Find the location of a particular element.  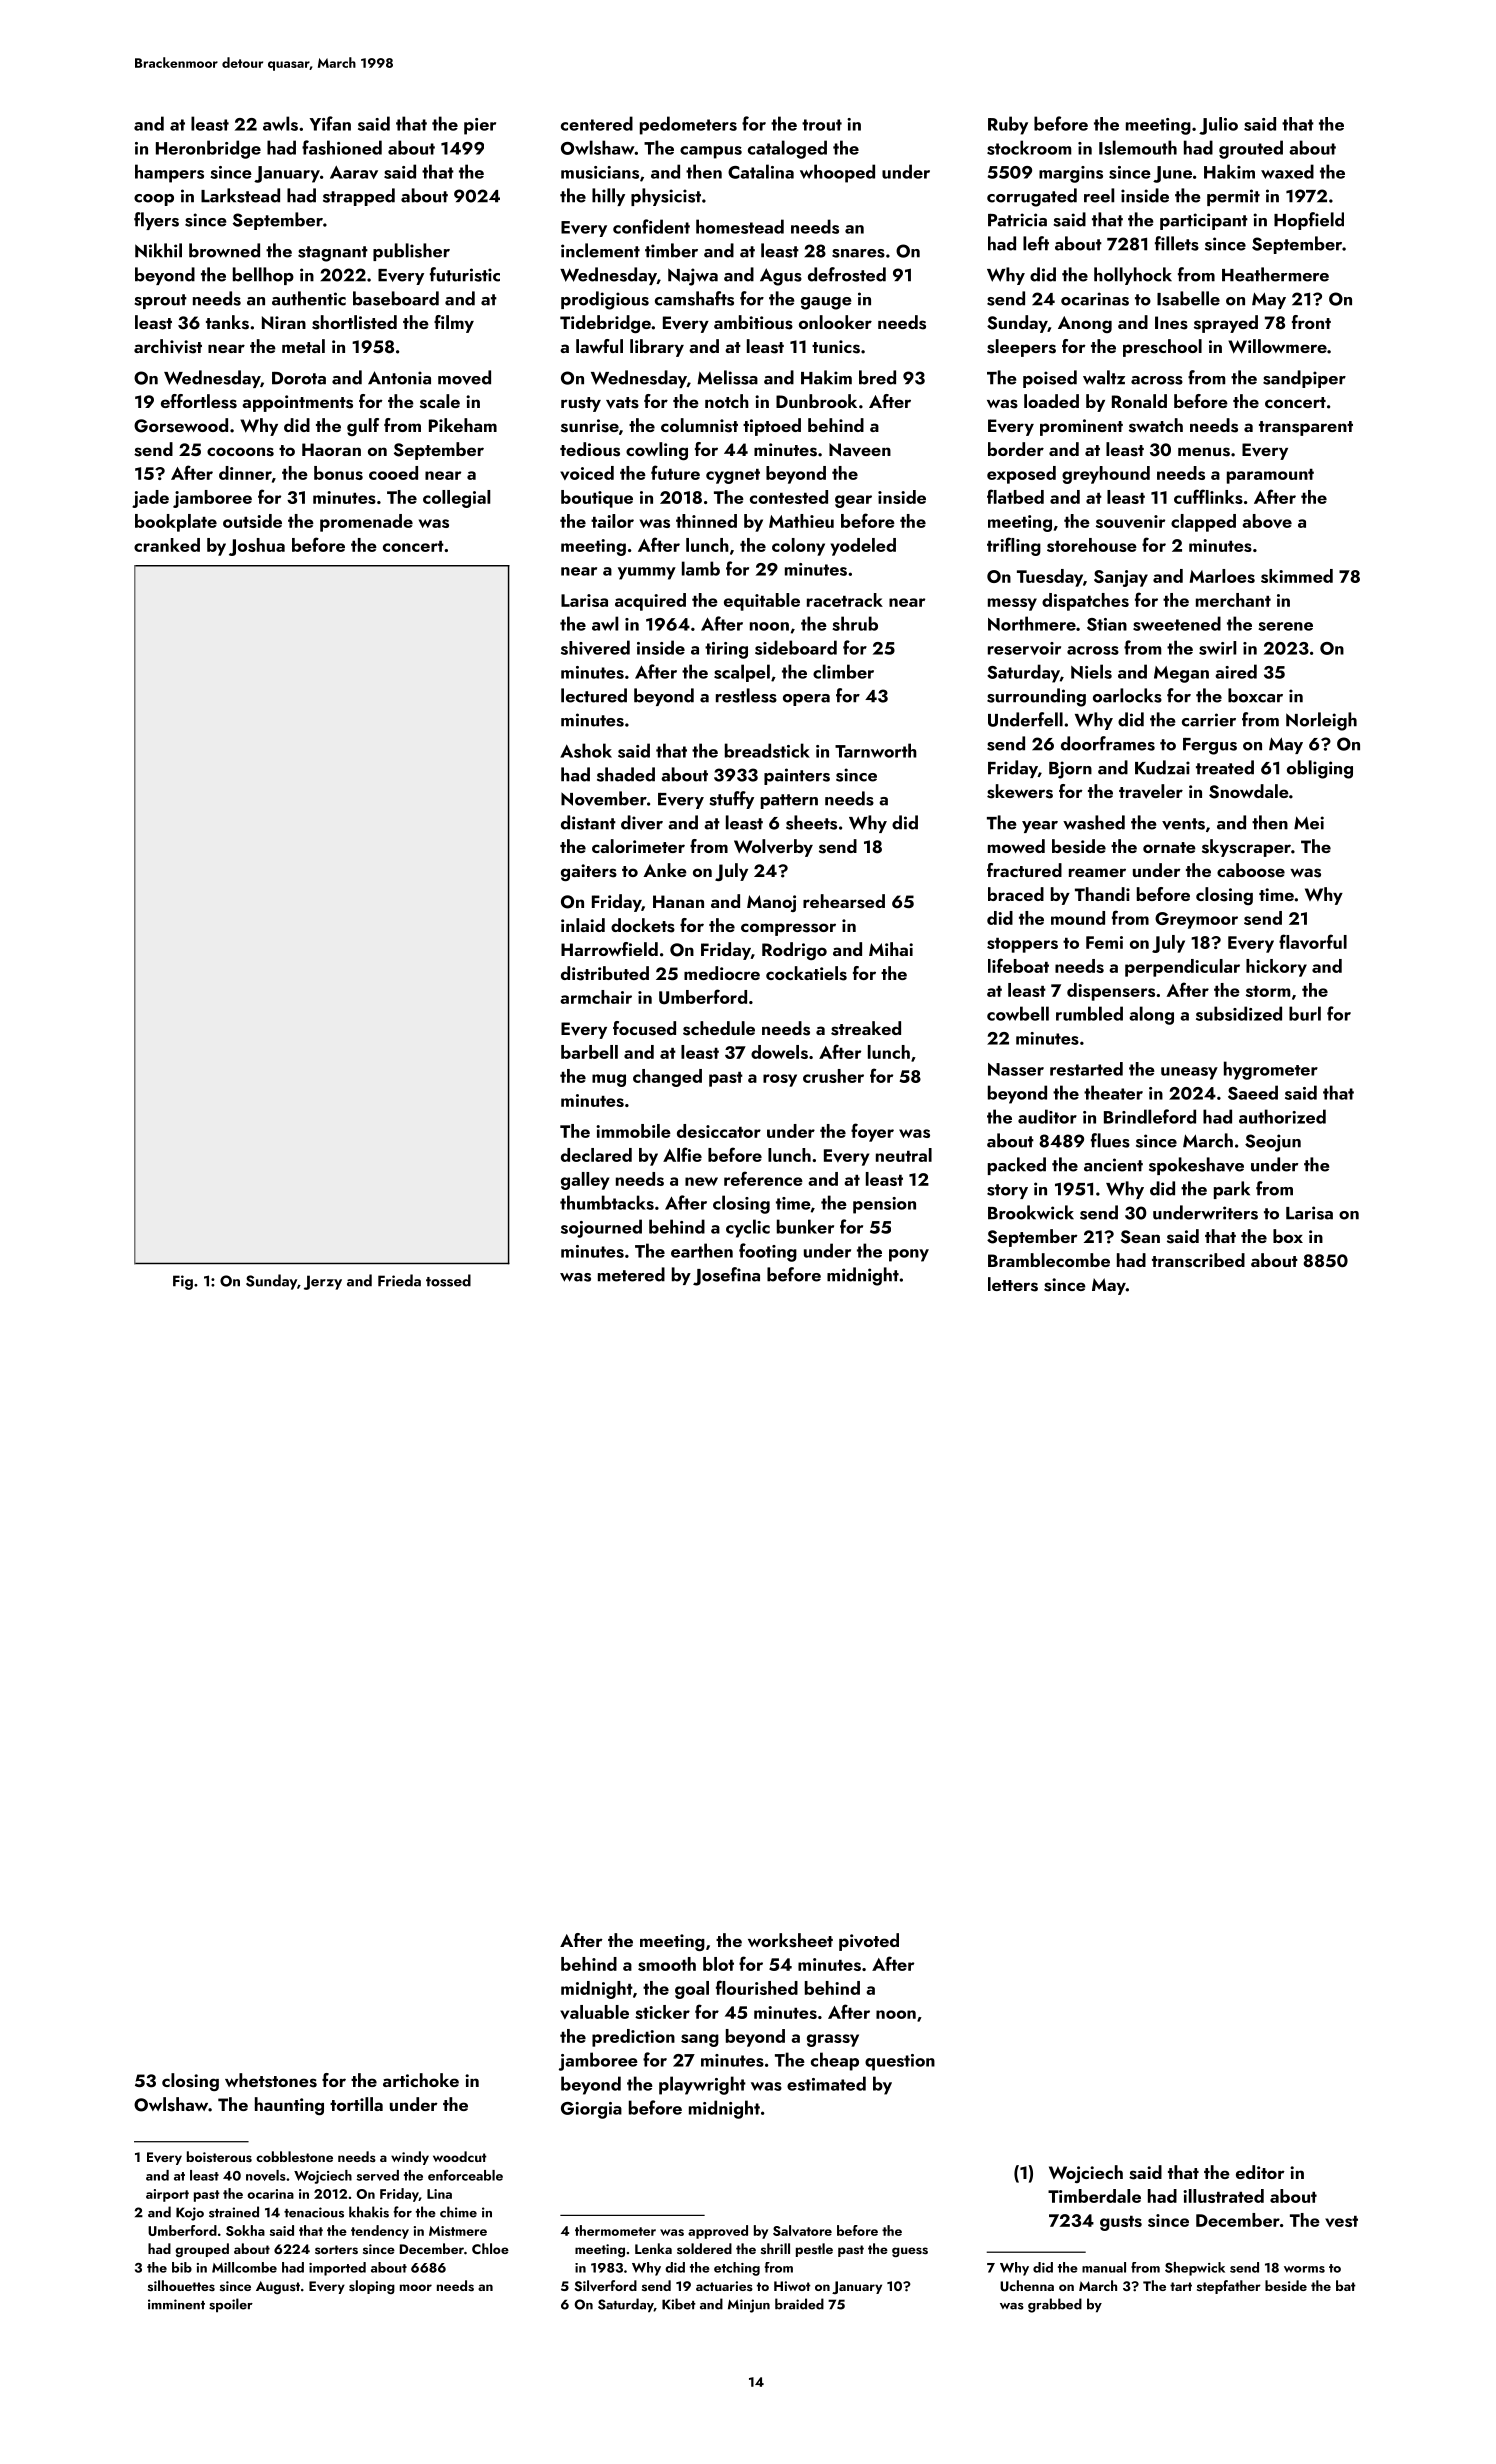

acquired is located at coordinates (650, 602).
